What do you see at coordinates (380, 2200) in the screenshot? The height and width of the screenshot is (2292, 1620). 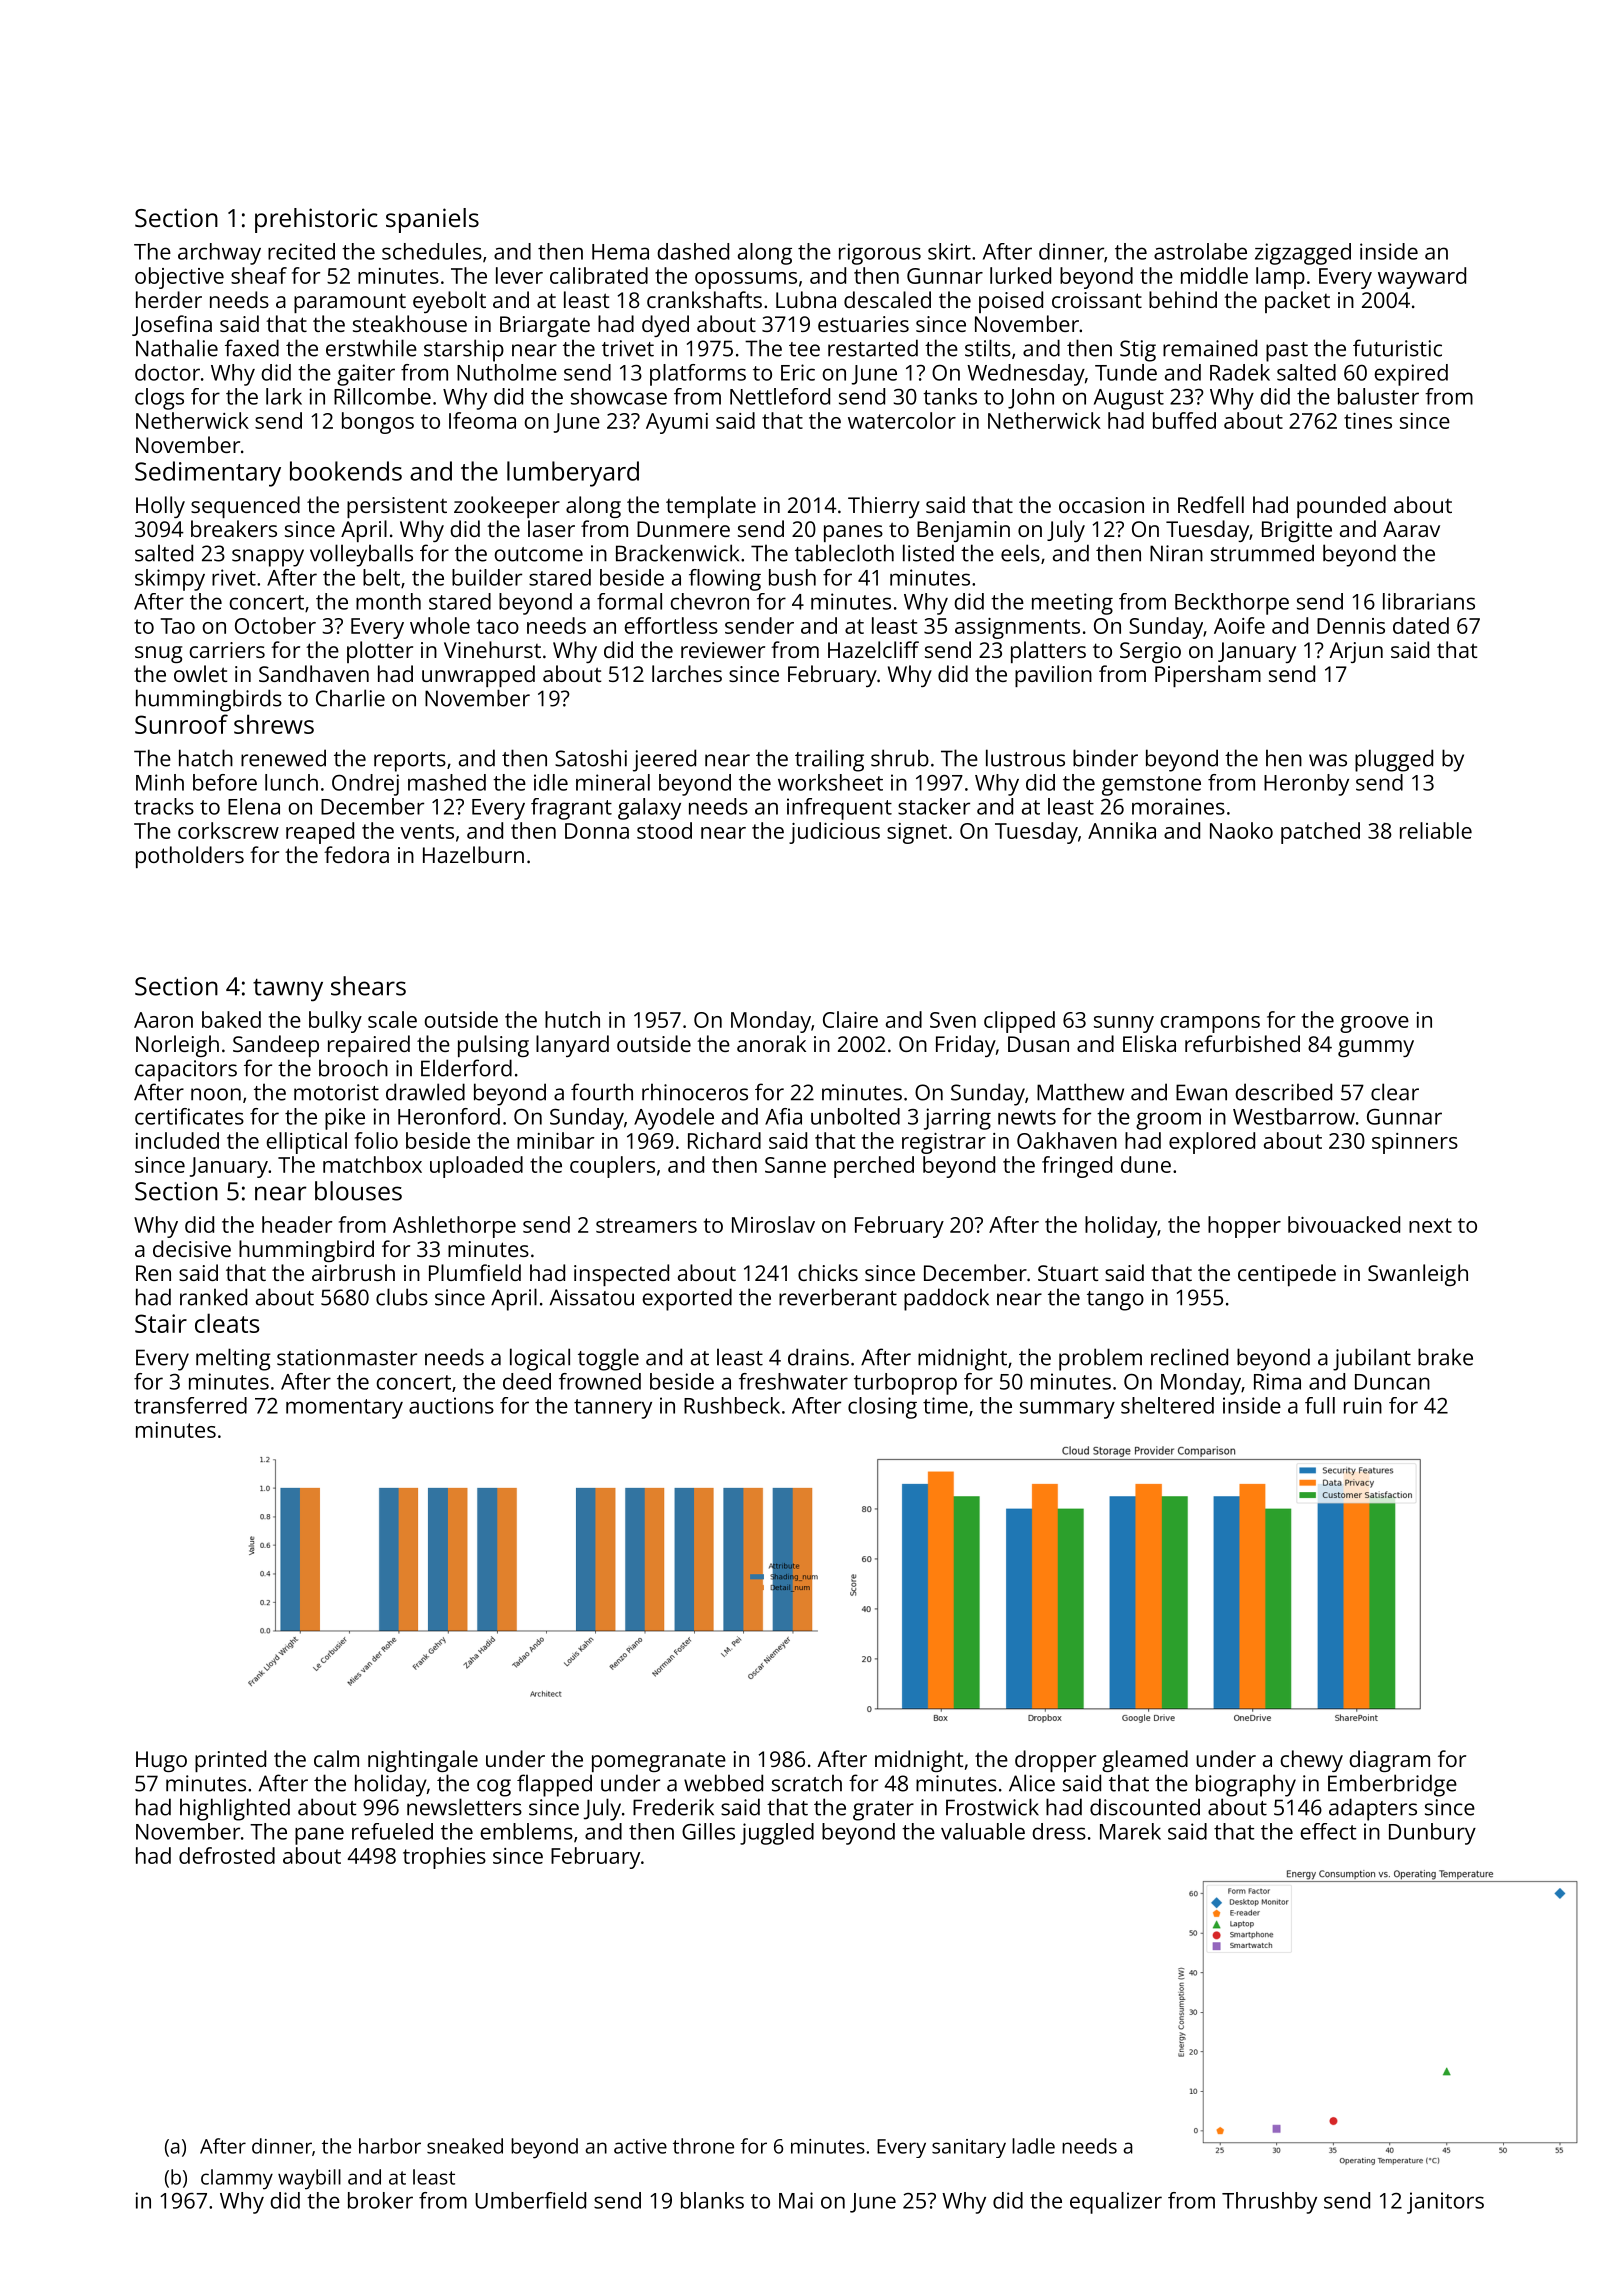 I see `broker` at bounding box center [380, 2200].
